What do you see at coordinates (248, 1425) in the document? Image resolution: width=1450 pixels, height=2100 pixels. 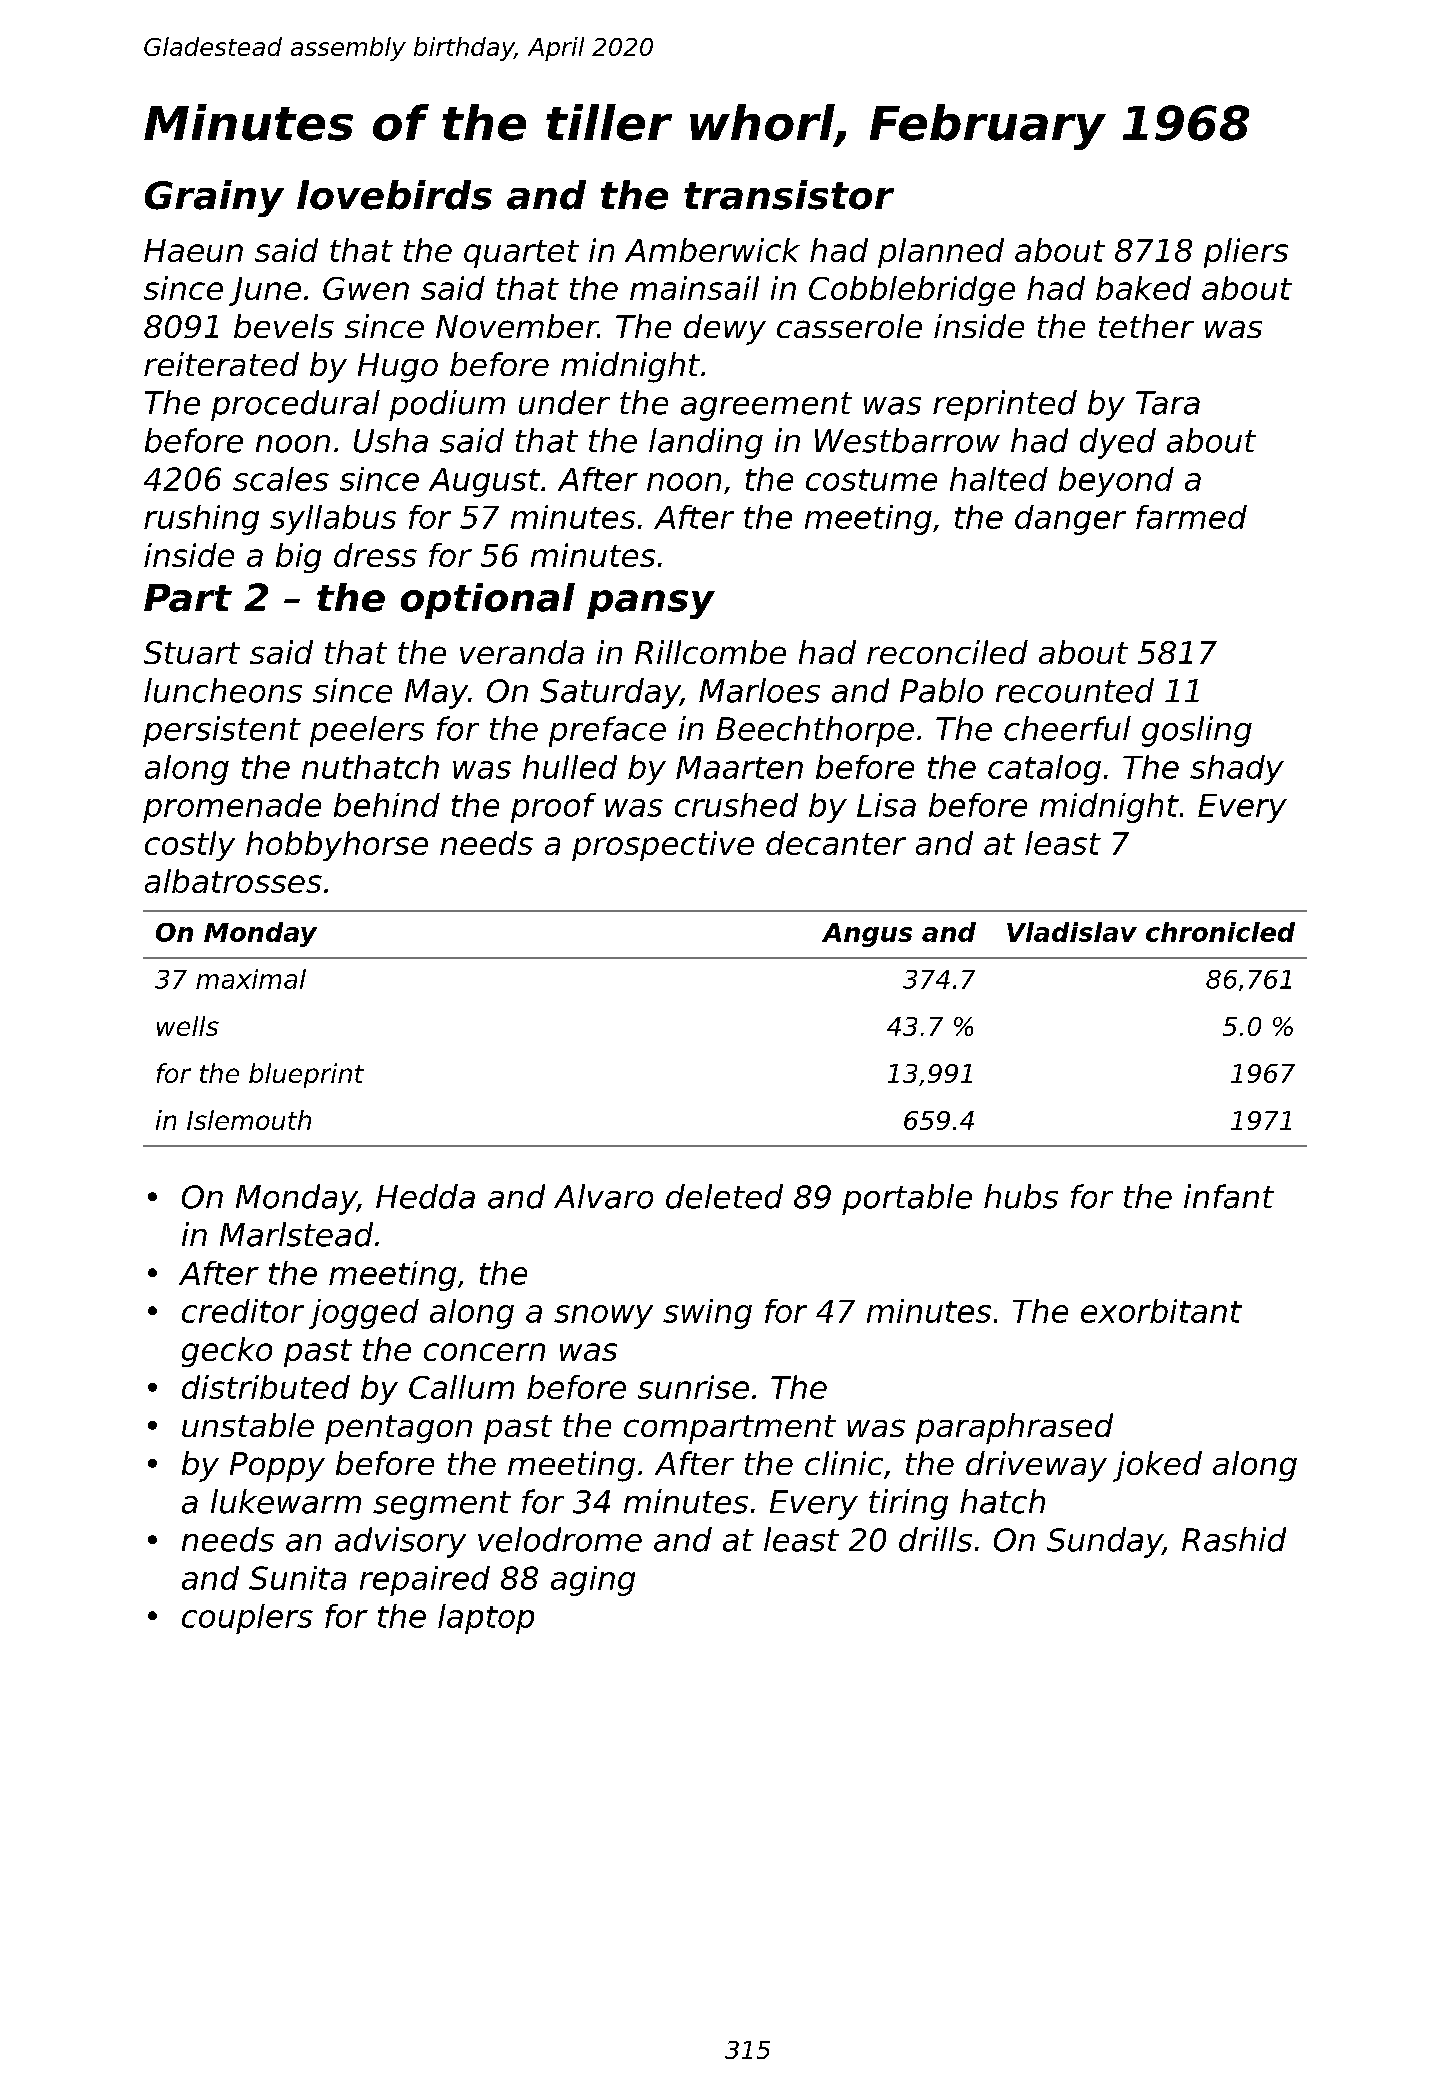 I see `unstable` at bounding box center [248, 1425].
